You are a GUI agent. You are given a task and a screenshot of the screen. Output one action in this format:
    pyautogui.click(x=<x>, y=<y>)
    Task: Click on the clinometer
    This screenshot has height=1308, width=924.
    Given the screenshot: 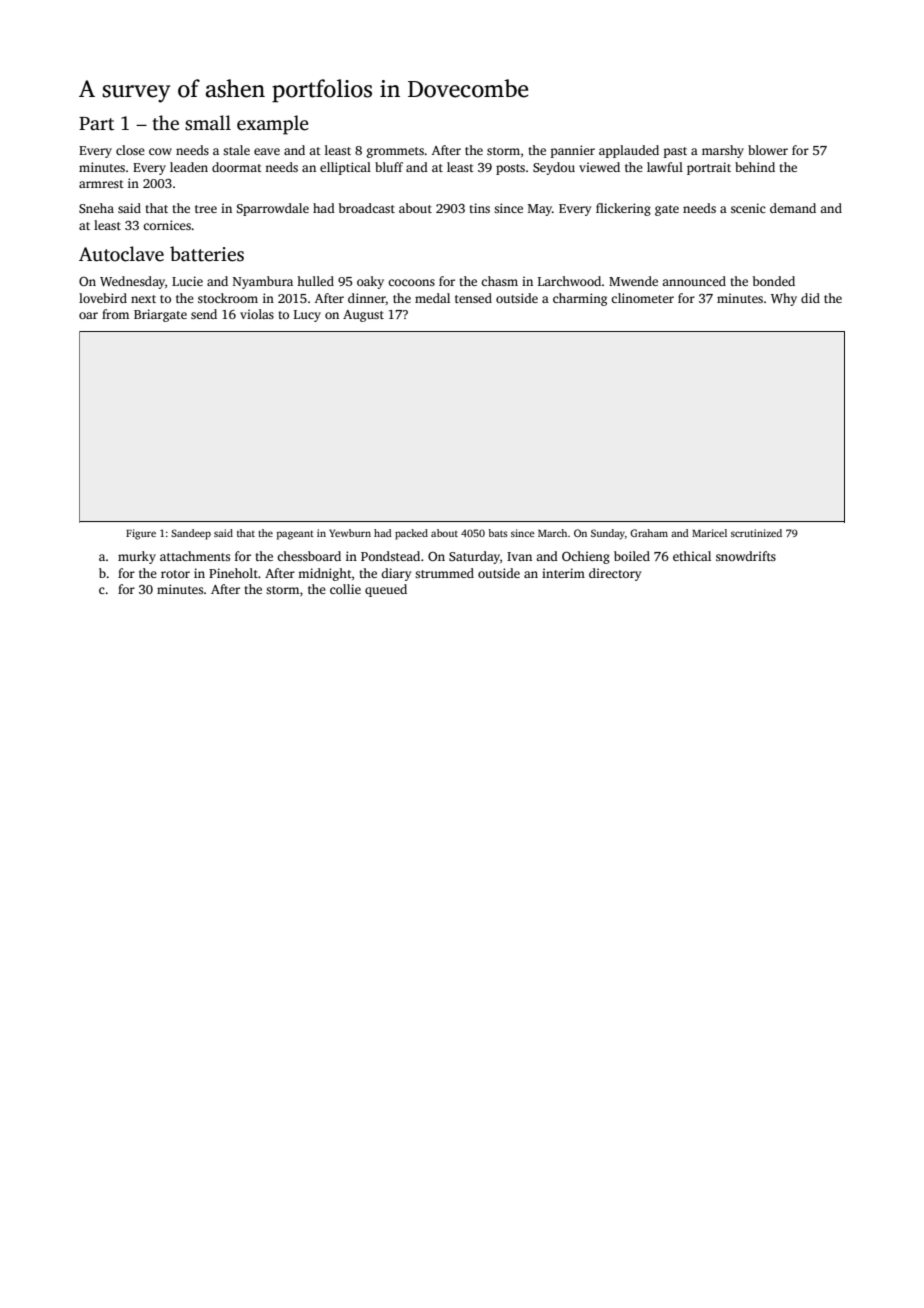 What is the action you would take?
    pyautogui.click(x=642, y=298)
